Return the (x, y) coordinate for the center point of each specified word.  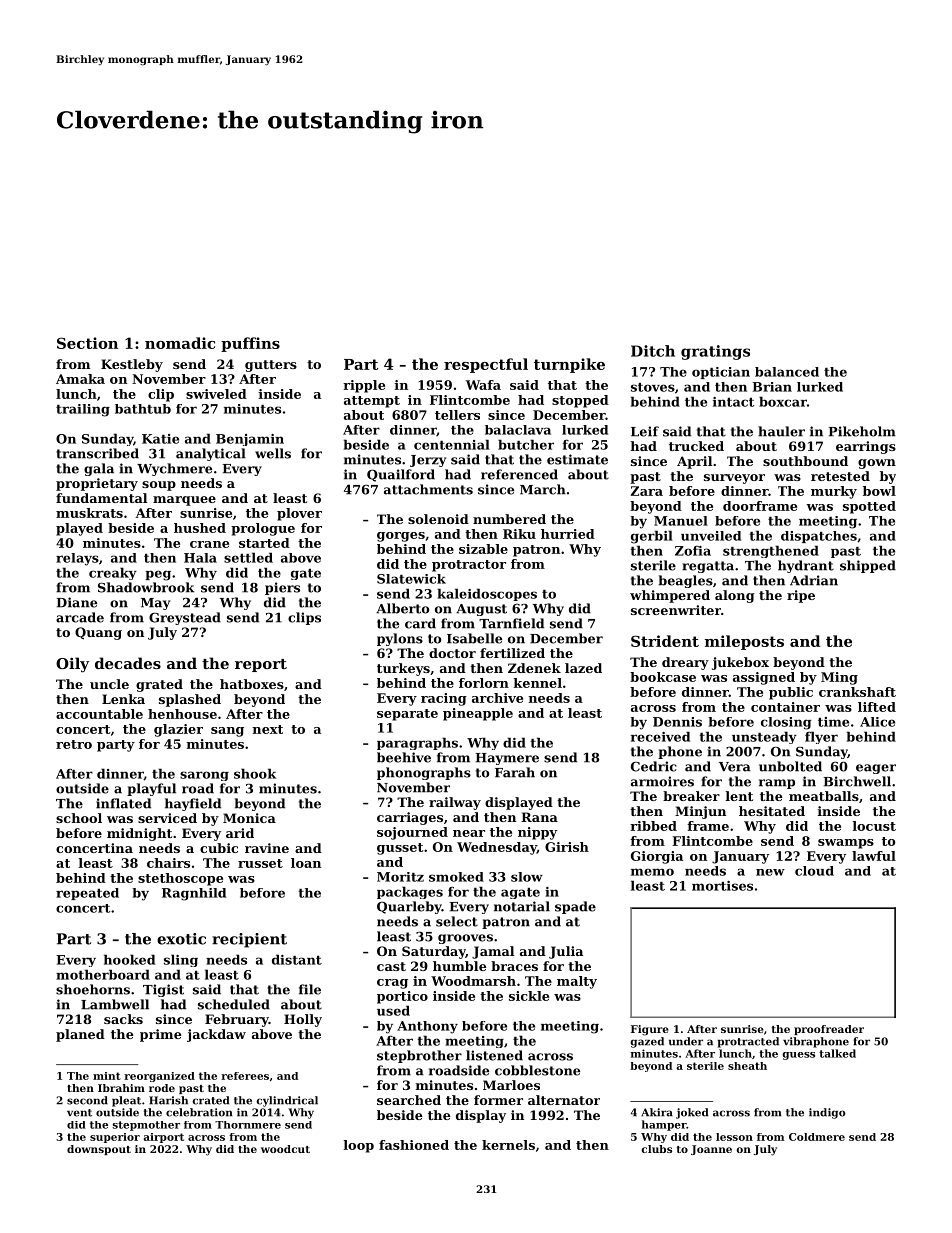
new (770, 872)
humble (459, 966)
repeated (87, 894)
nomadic (180, 343)
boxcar (783, 401)
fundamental (101, 498)
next (268, 729)
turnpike (569, 365)
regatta (708, 567)
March (543, 489)
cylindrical (287, 1101)
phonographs (424, 773)
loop (359, 1146)
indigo (827, 1113)
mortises (722, 886)
